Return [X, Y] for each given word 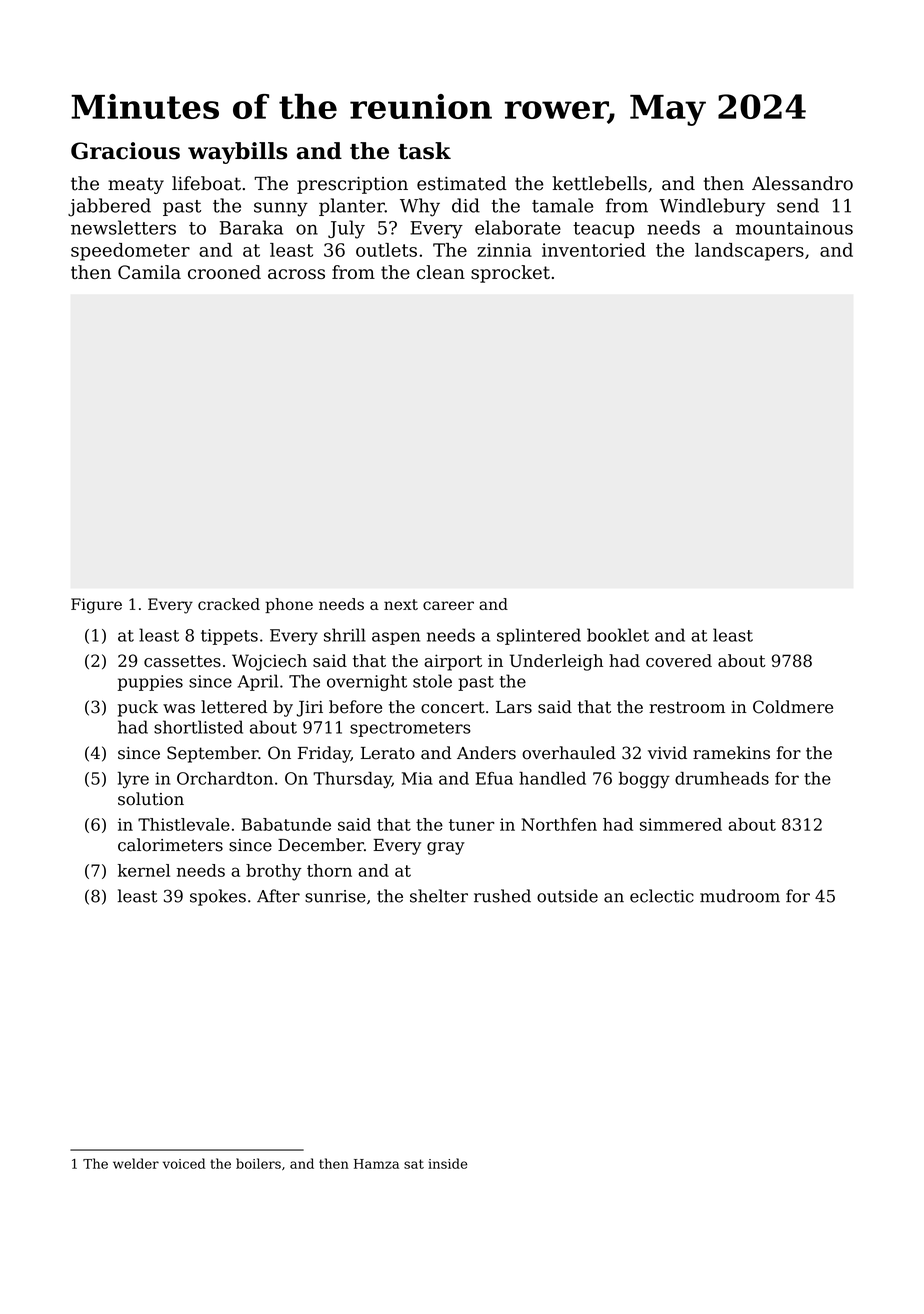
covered [679, 660]
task [424, 151]
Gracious [125, 151]
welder [136, 1163]
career [448, 605]
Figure [96, 606]
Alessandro [802, 183]
